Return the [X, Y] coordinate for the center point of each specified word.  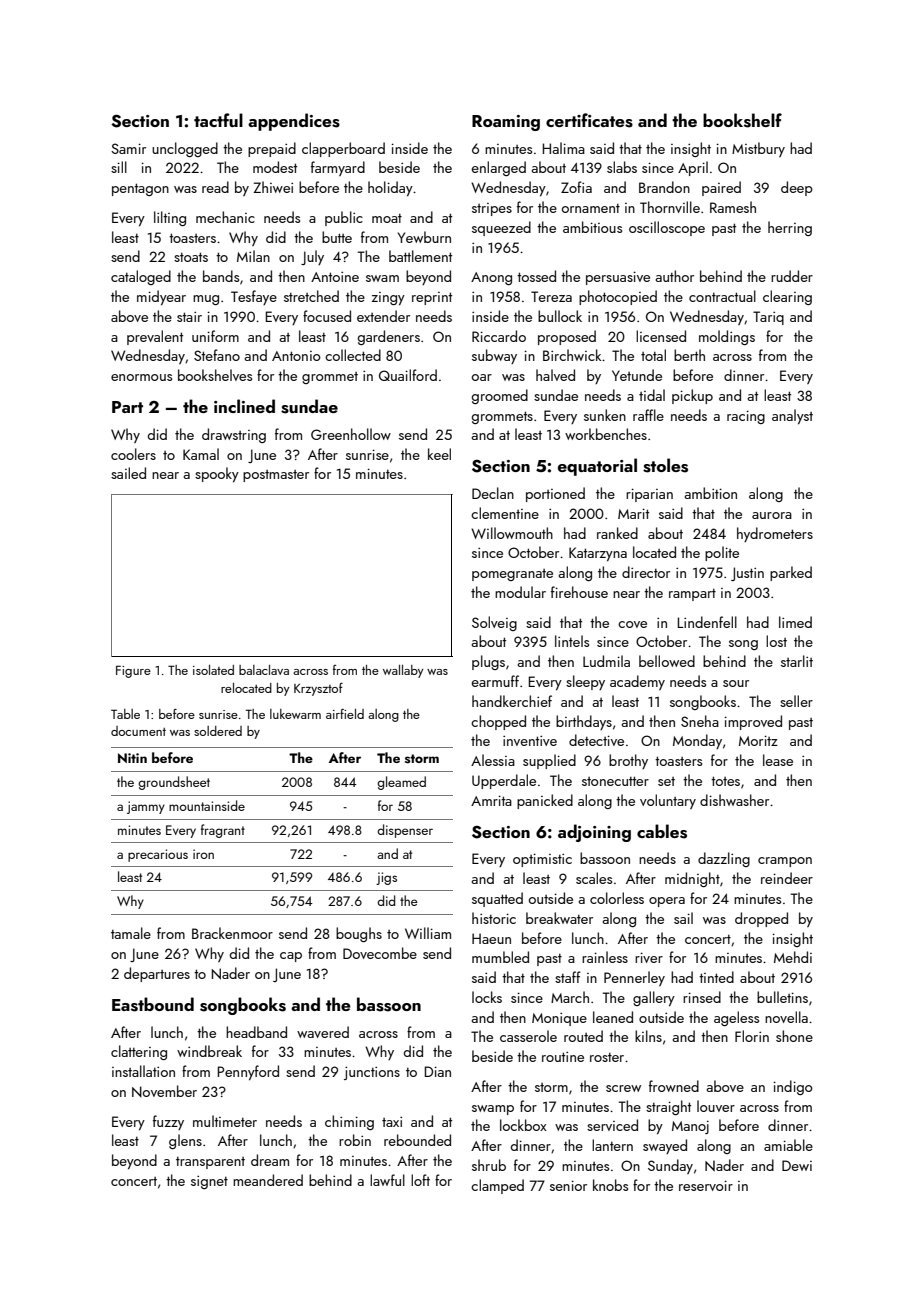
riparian [649, 495]
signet [209, 1182]
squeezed [501, 228]
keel [439, 454]
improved [753, 722]
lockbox [523, 1125]
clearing [787, 297]
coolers [133, 454]
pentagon [140, 189]
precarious [158, 855]
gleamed [401, 783]
